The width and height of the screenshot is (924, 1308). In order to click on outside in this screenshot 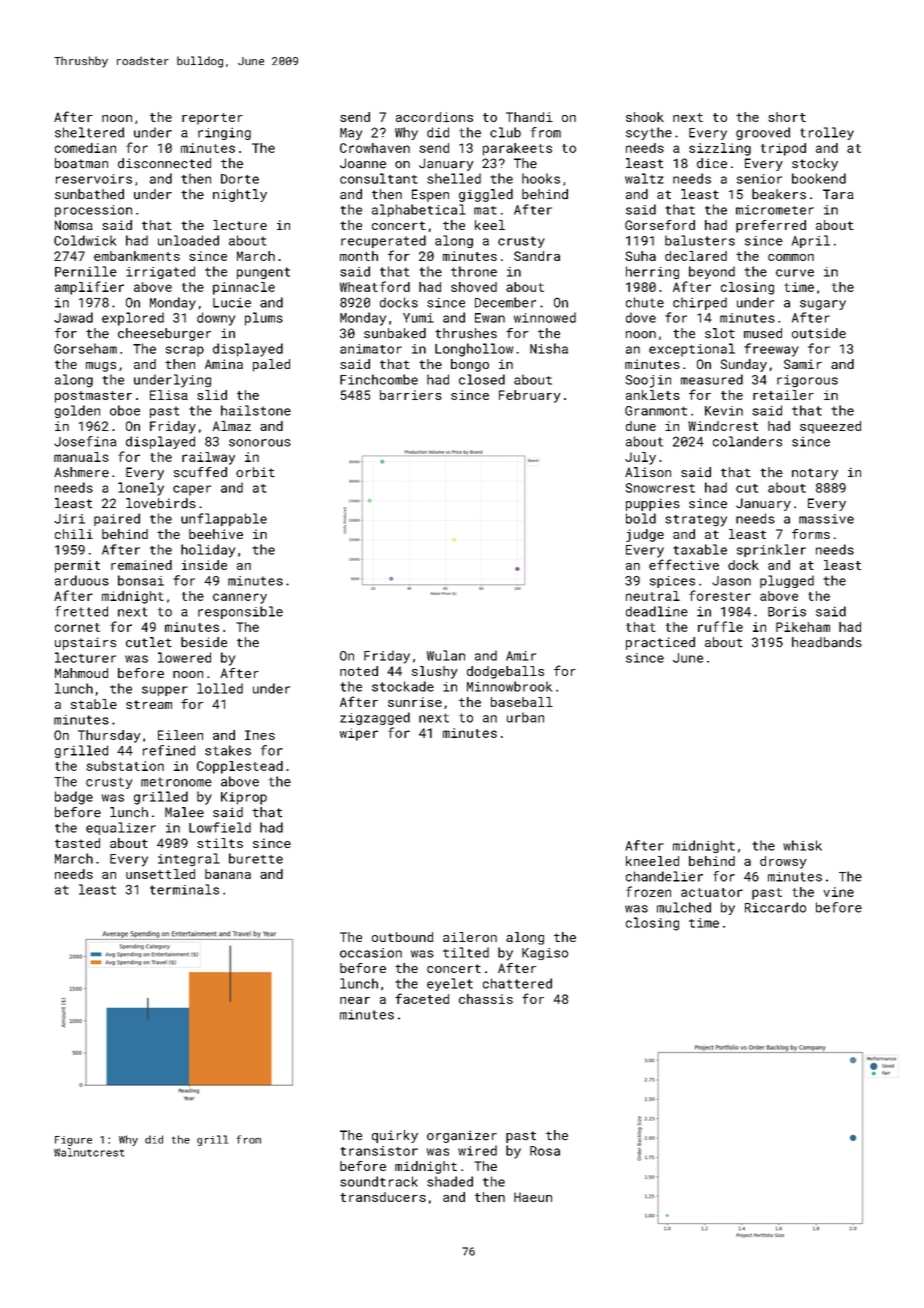, I will do `click(819, 333)`.
